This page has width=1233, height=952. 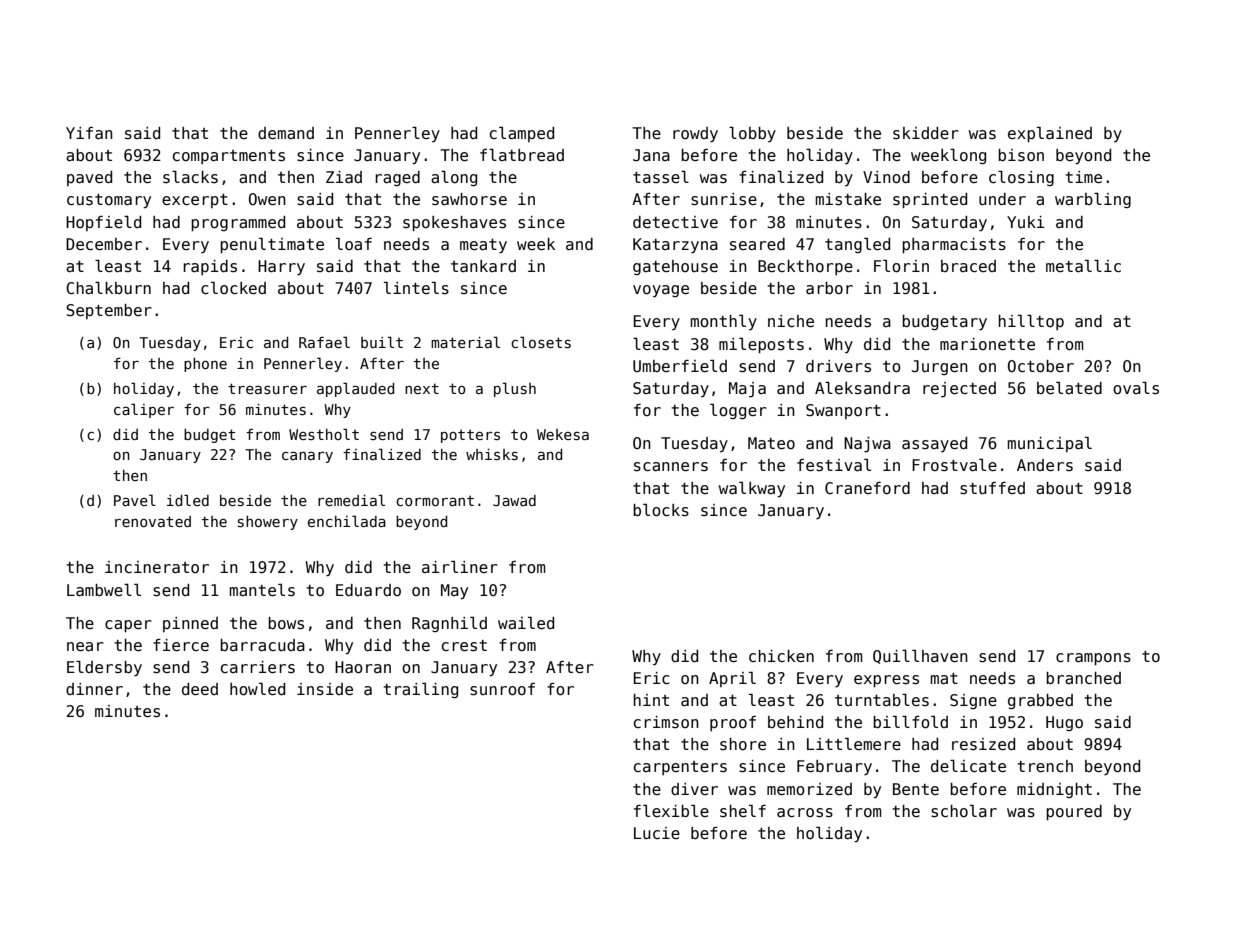 I want to click on Yuki, so click(x=1026, y=222).
